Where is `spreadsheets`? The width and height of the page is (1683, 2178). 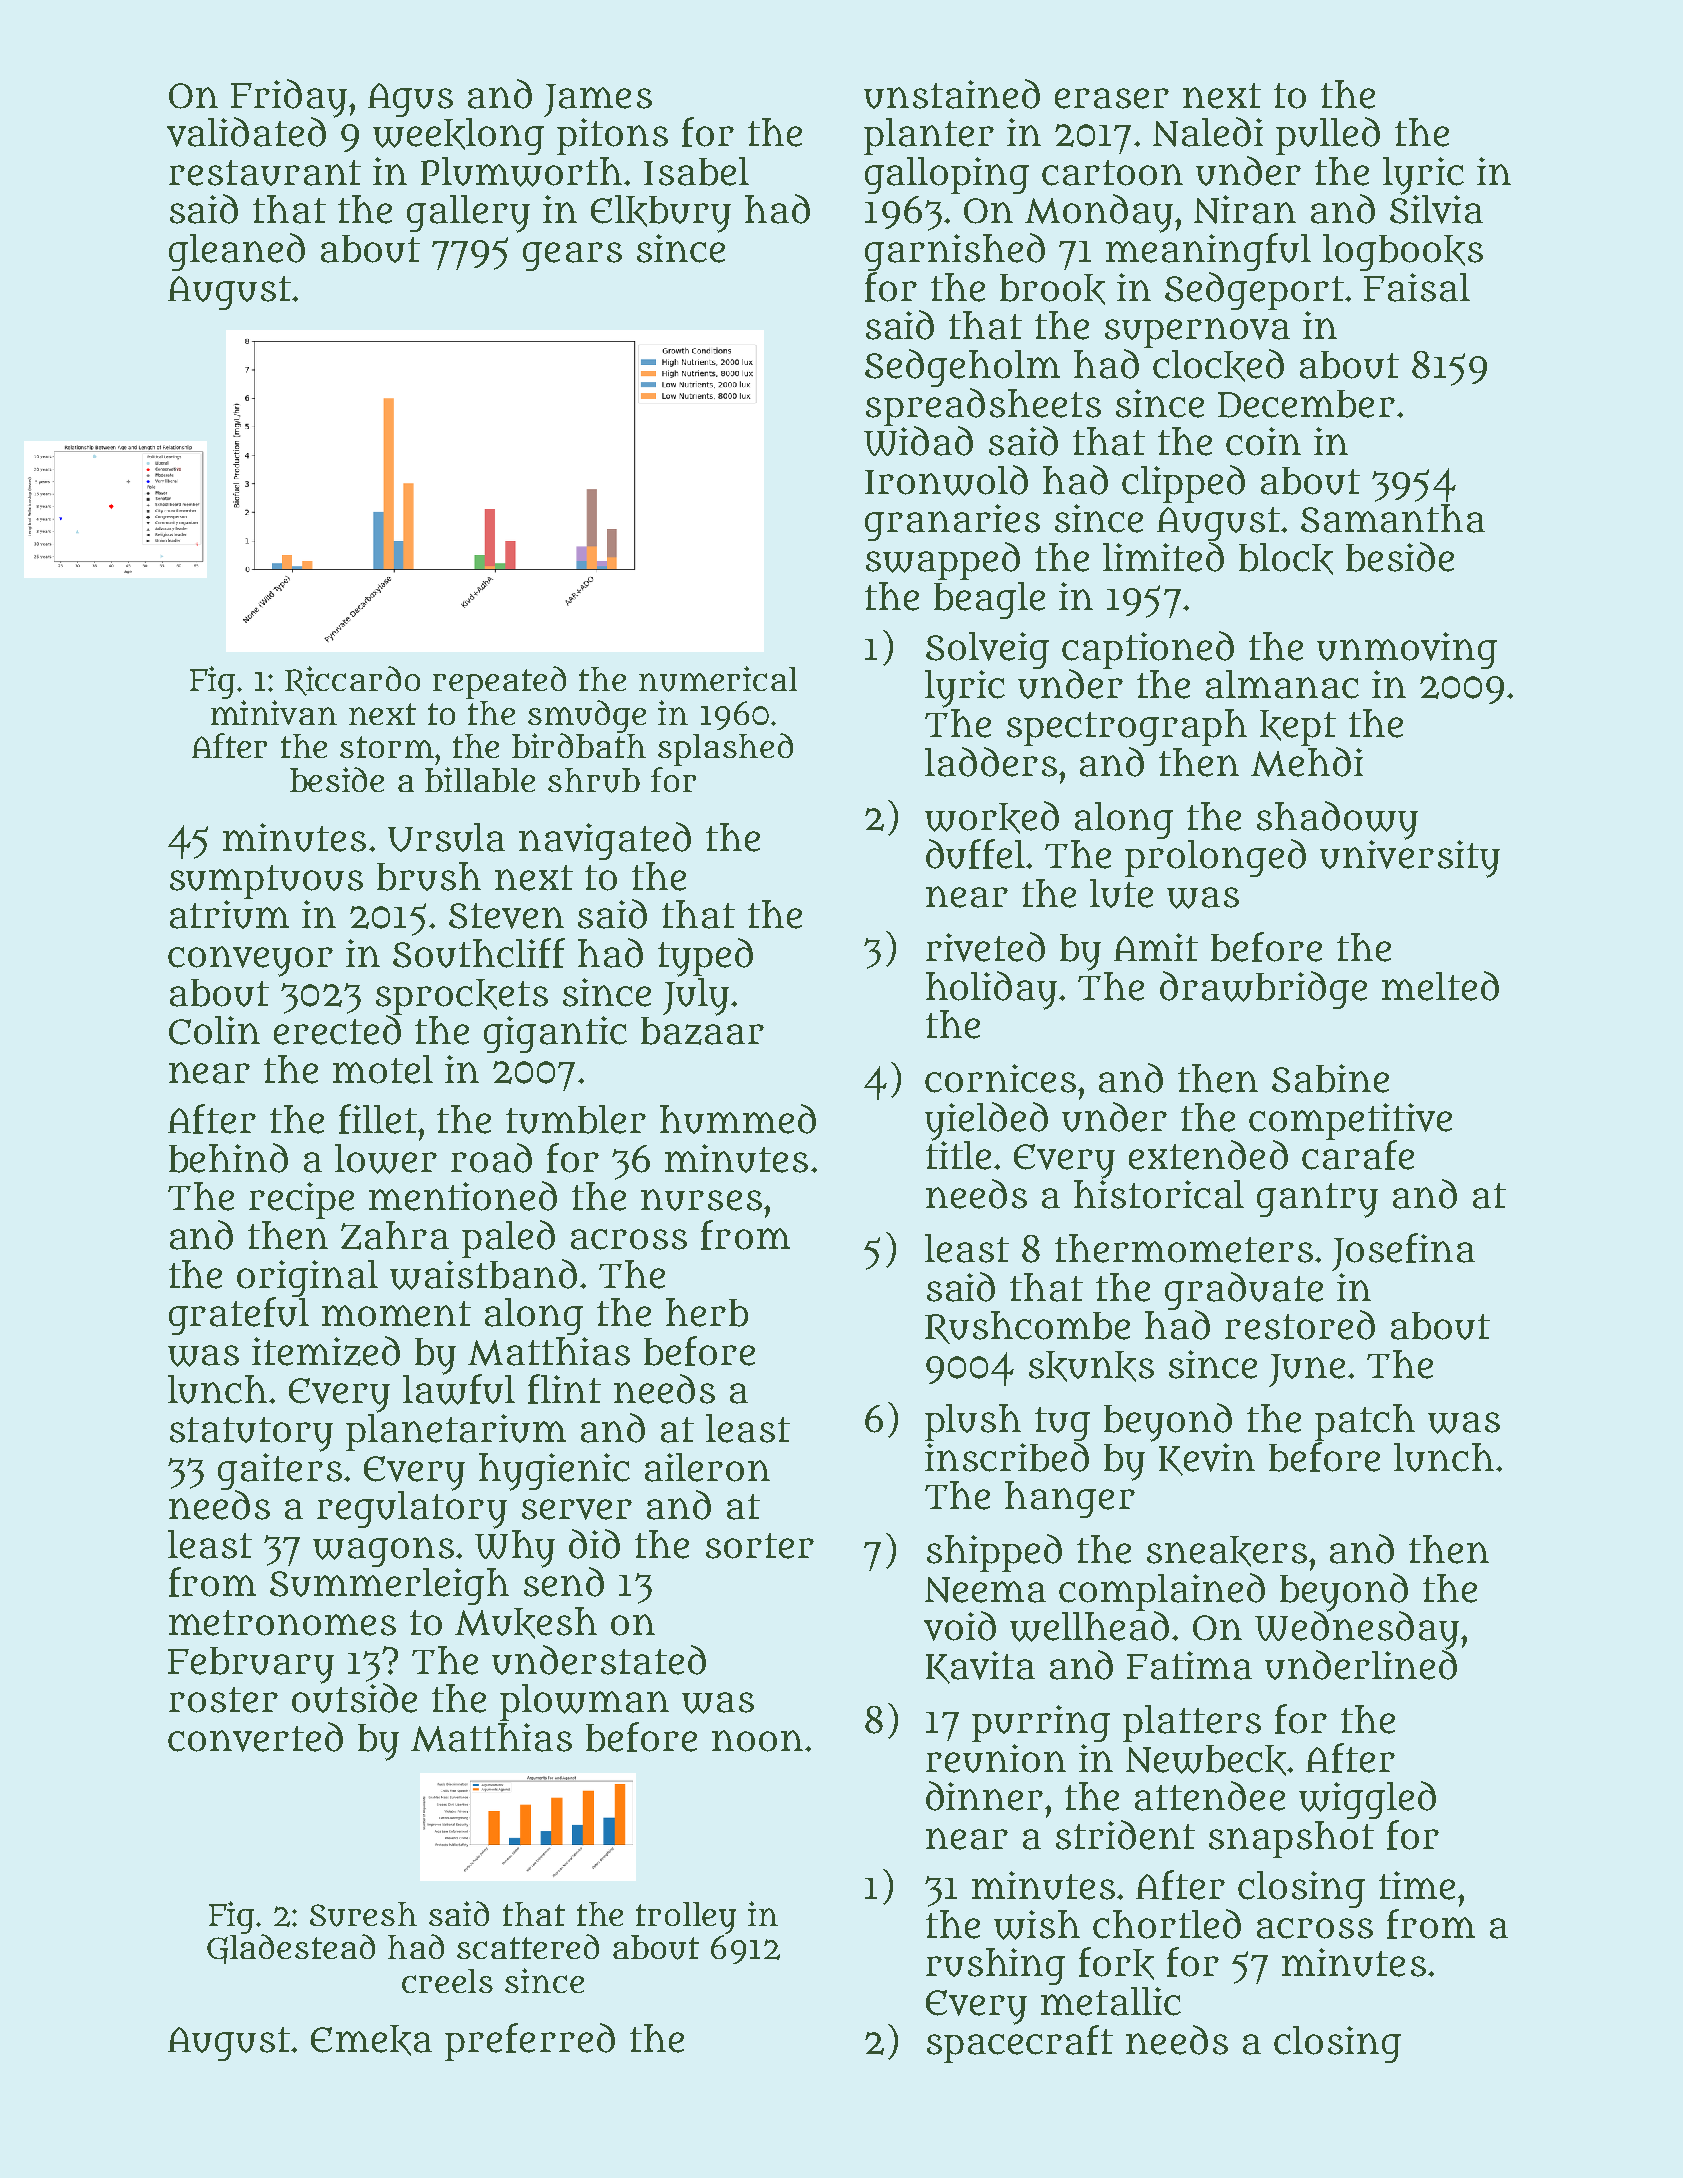
spreadsheets is located at coordinates (983, 407).
